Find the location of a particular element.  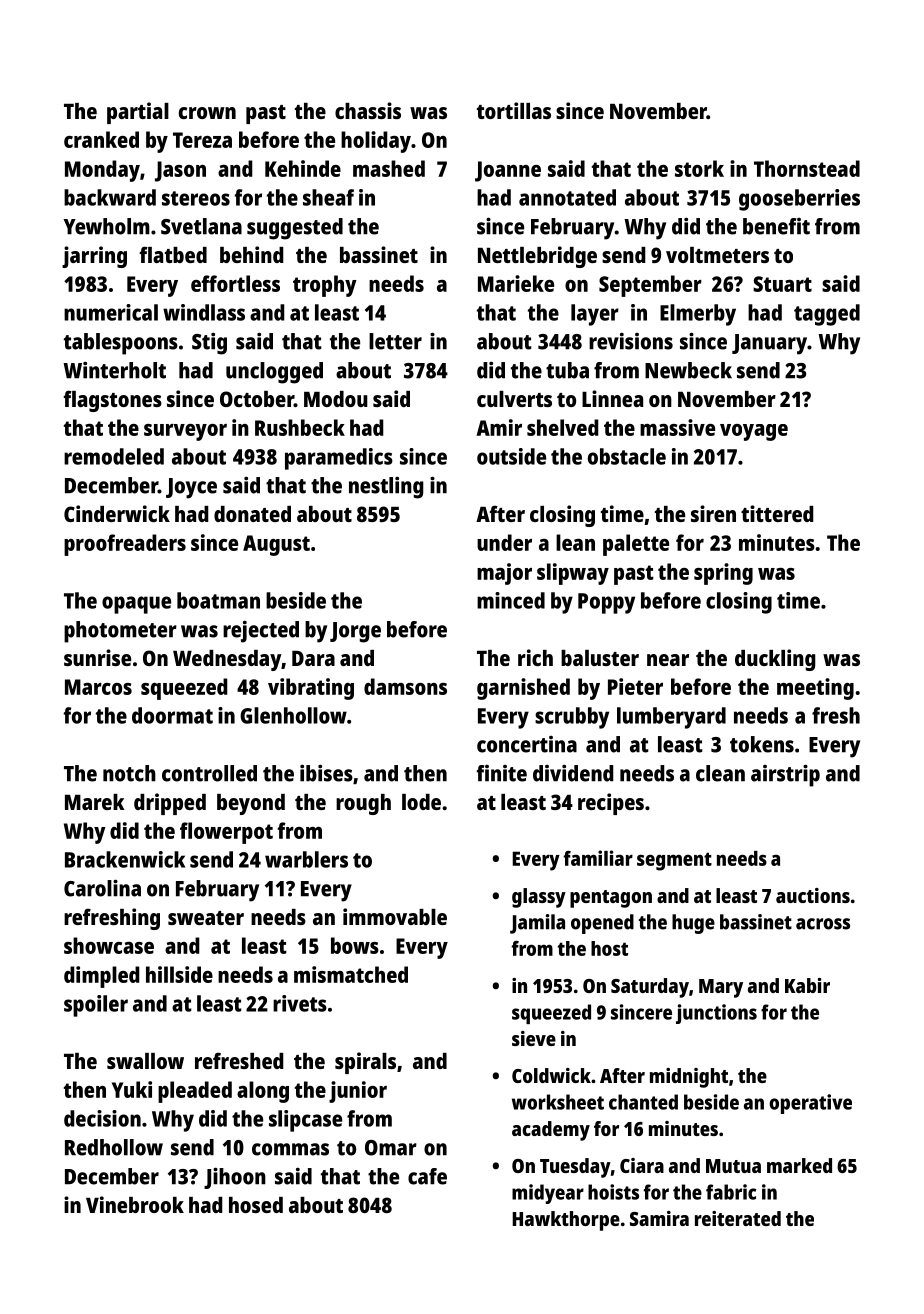

academy is located at coordinates (551, 1131).
